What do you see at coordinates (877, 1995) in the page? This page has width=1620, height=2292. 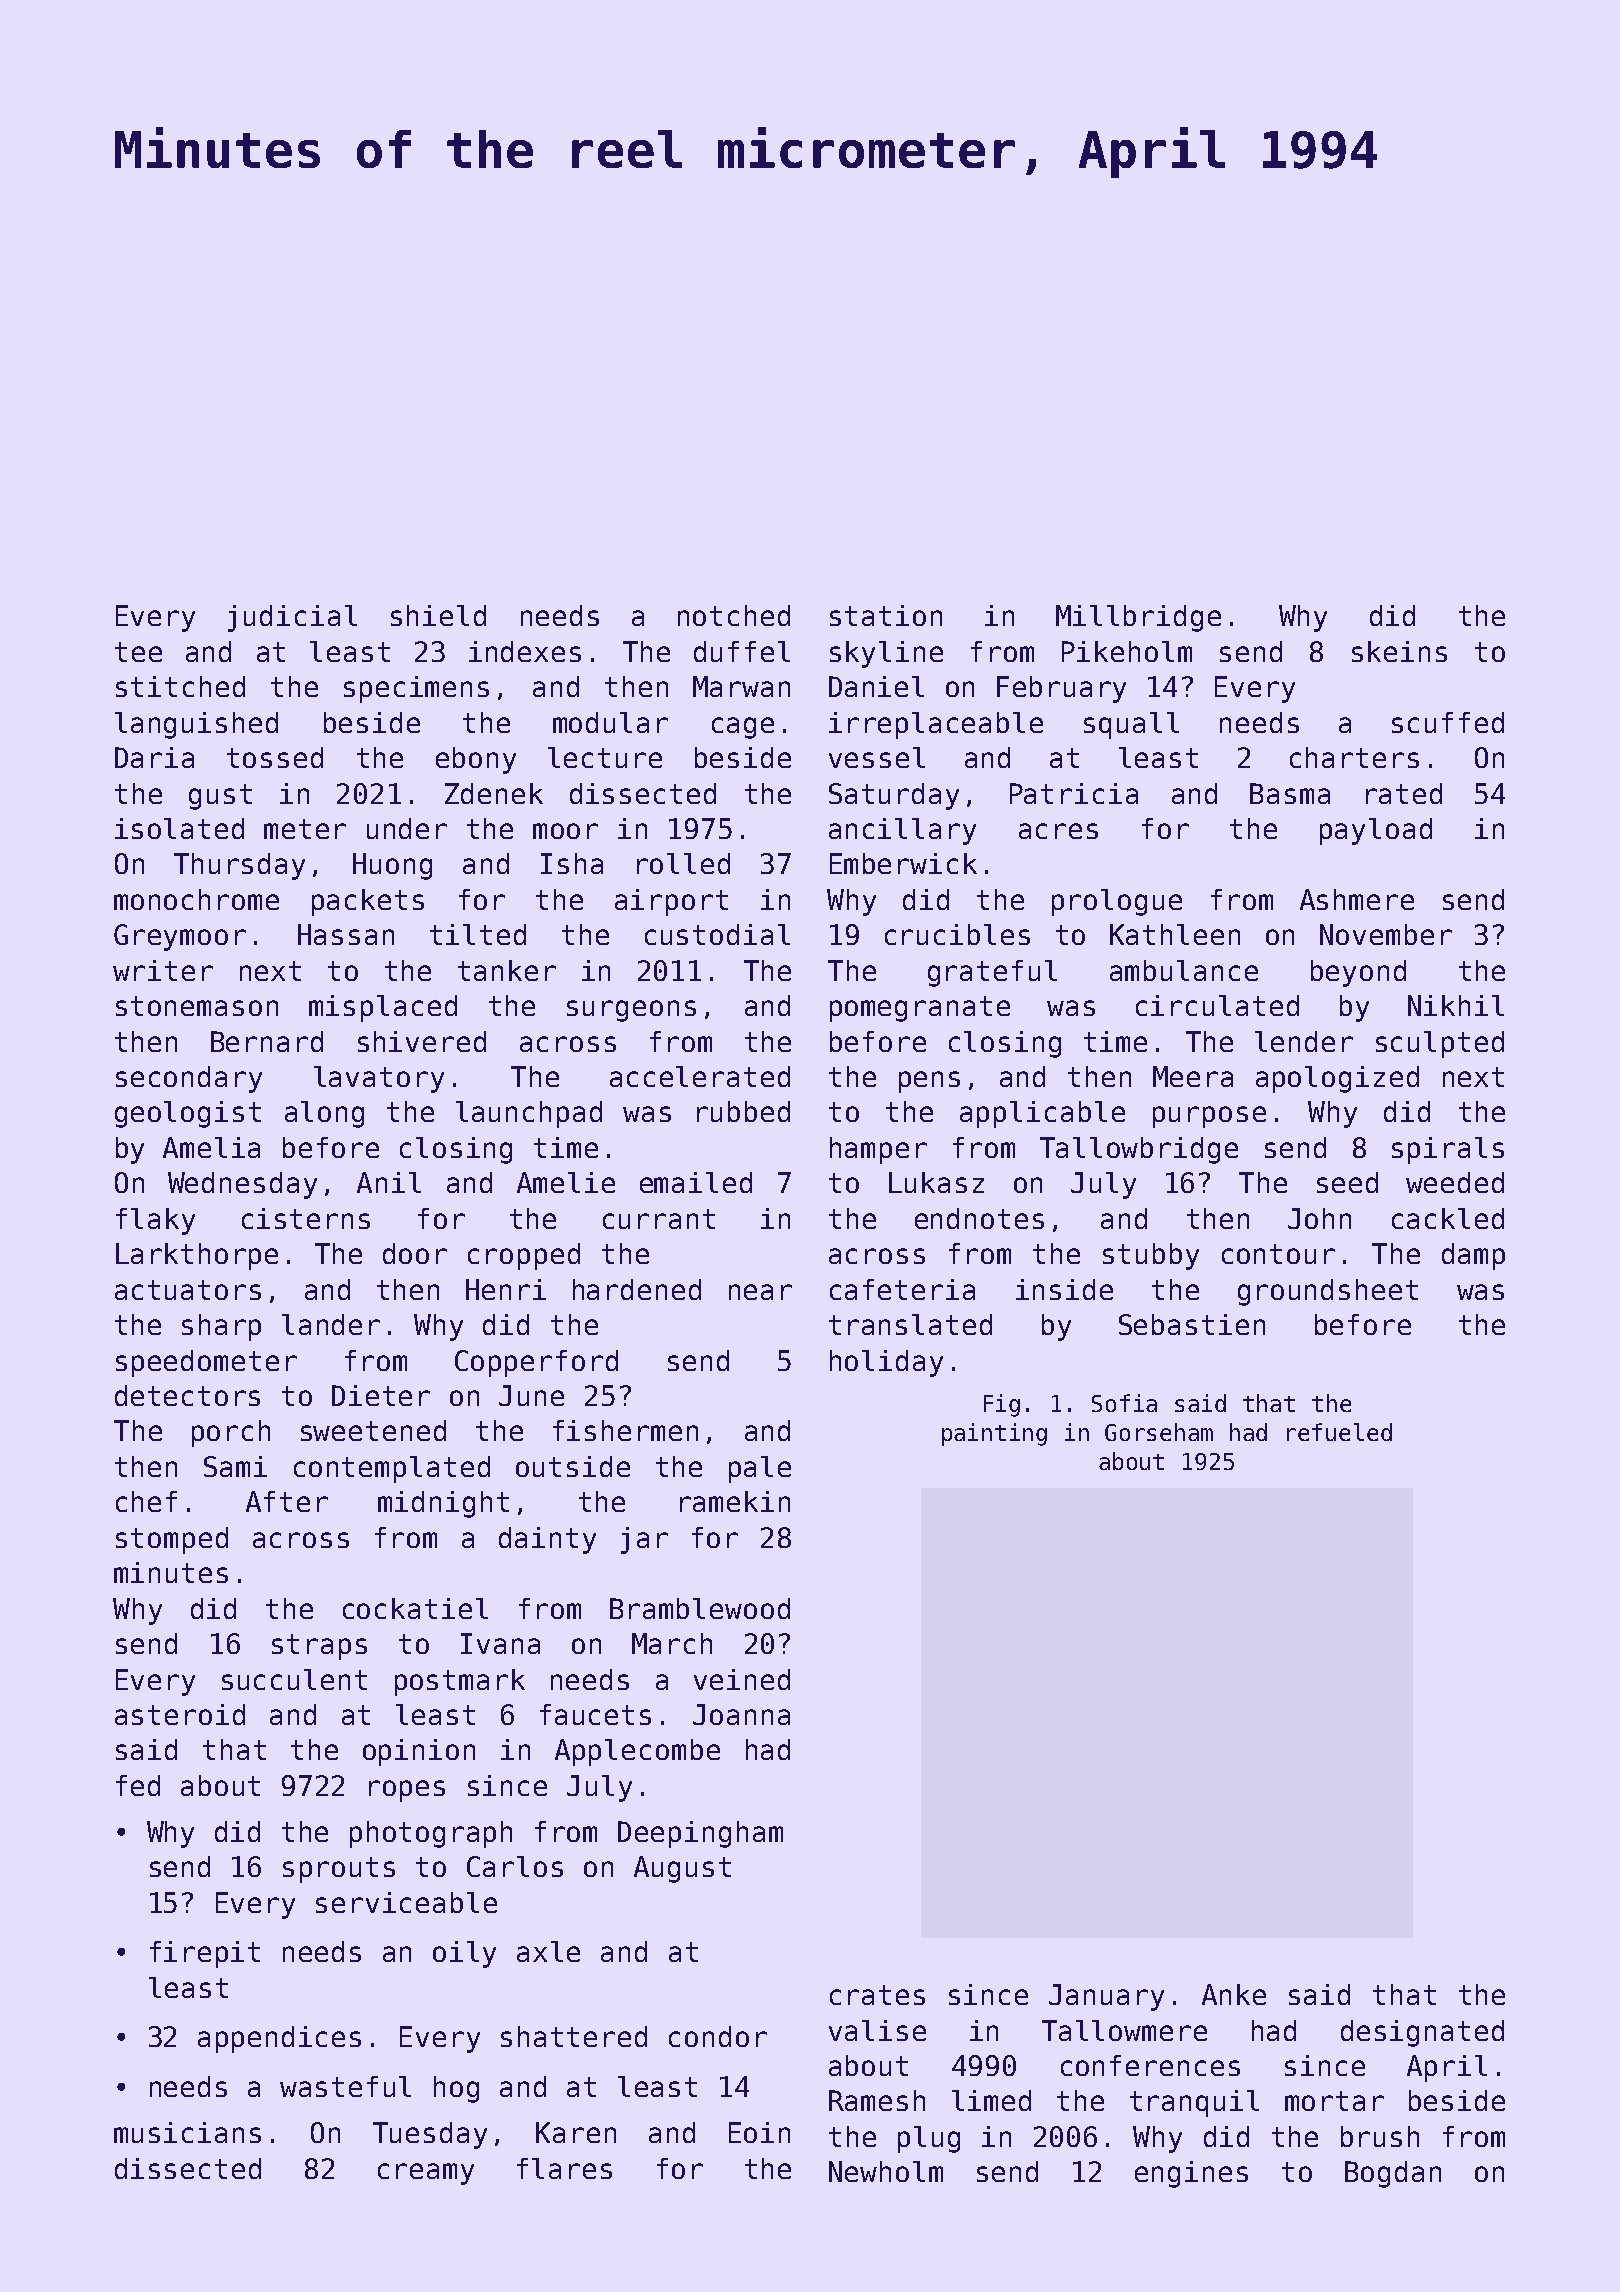 I see `crates` at bounding box center [877, 1995].
